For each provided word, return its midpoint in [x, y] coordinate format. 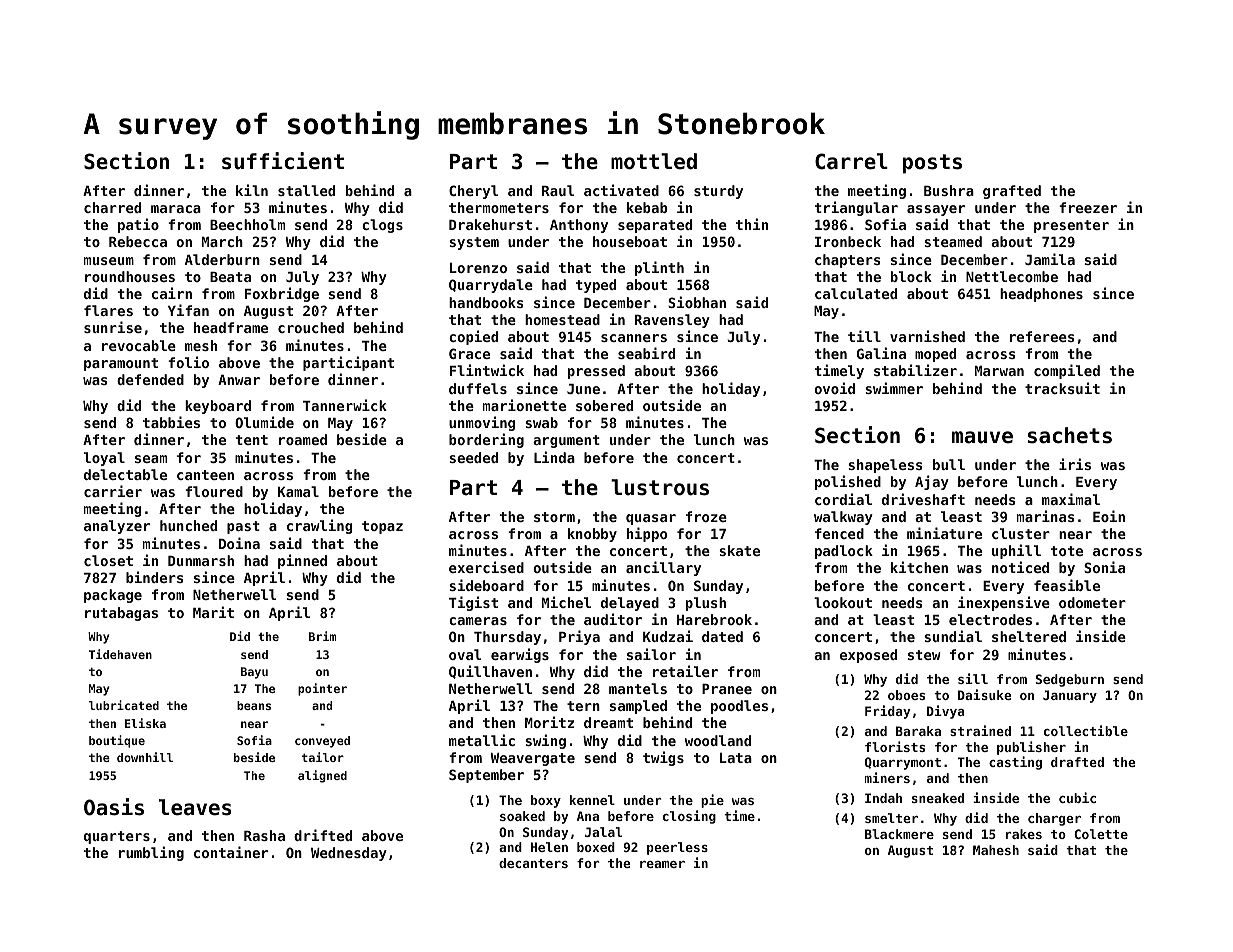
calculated [856, 293]
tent [252, 440]
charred [112, 207]
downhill [145, 757]
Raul [558, 190]
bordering [486, 440]
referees [1042, 336]
